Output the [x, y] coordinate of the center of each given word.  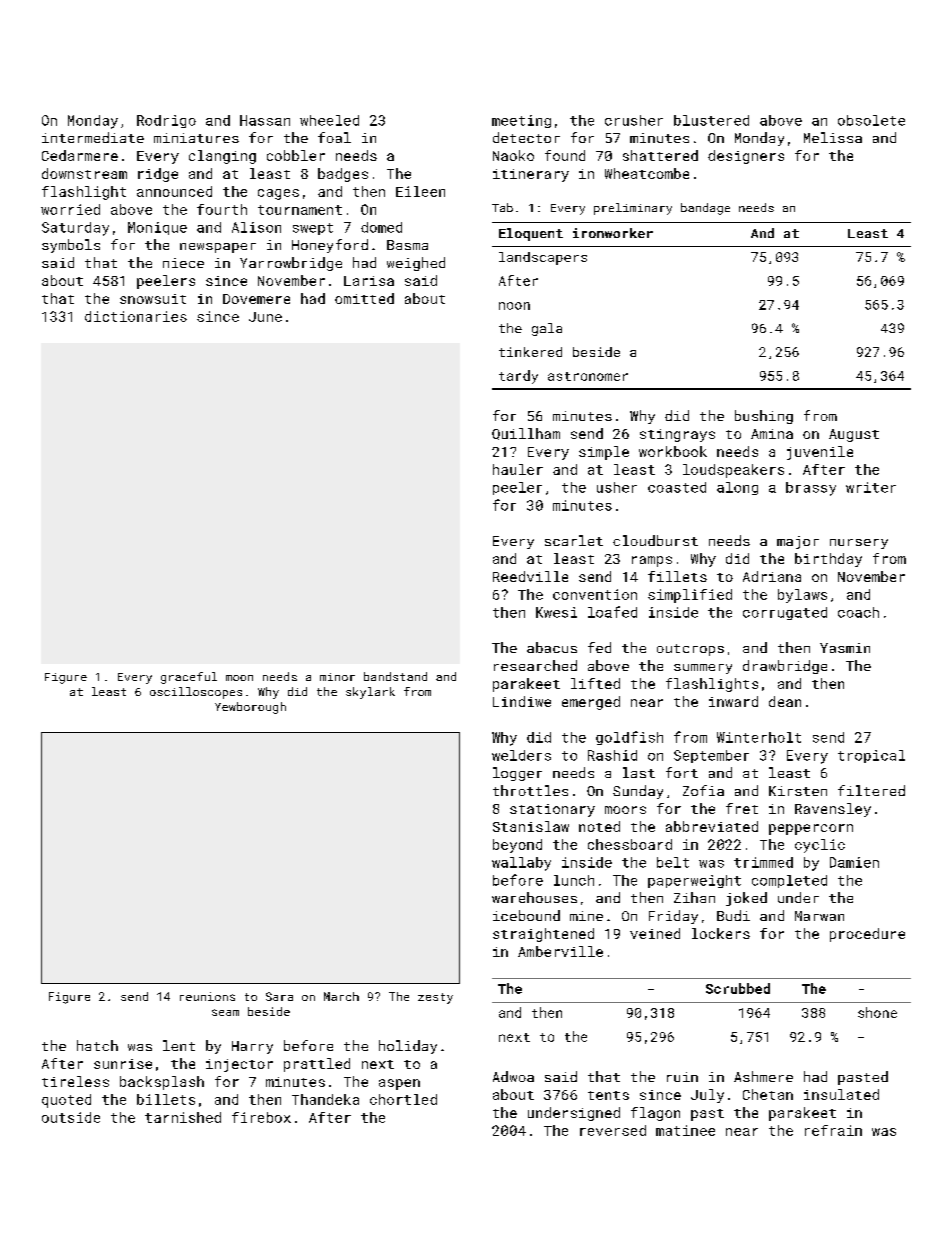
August [854, 435]
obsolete [871, 120]
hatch [97, 1045]
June [265, 317]
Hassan [265, 120]
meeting [521, 121]
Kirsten [798, 791]
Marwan [819, 916]
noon [514, 306]
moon [239, 678]
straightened [543, 935]
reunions [207, 996]
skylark [370, 693]
